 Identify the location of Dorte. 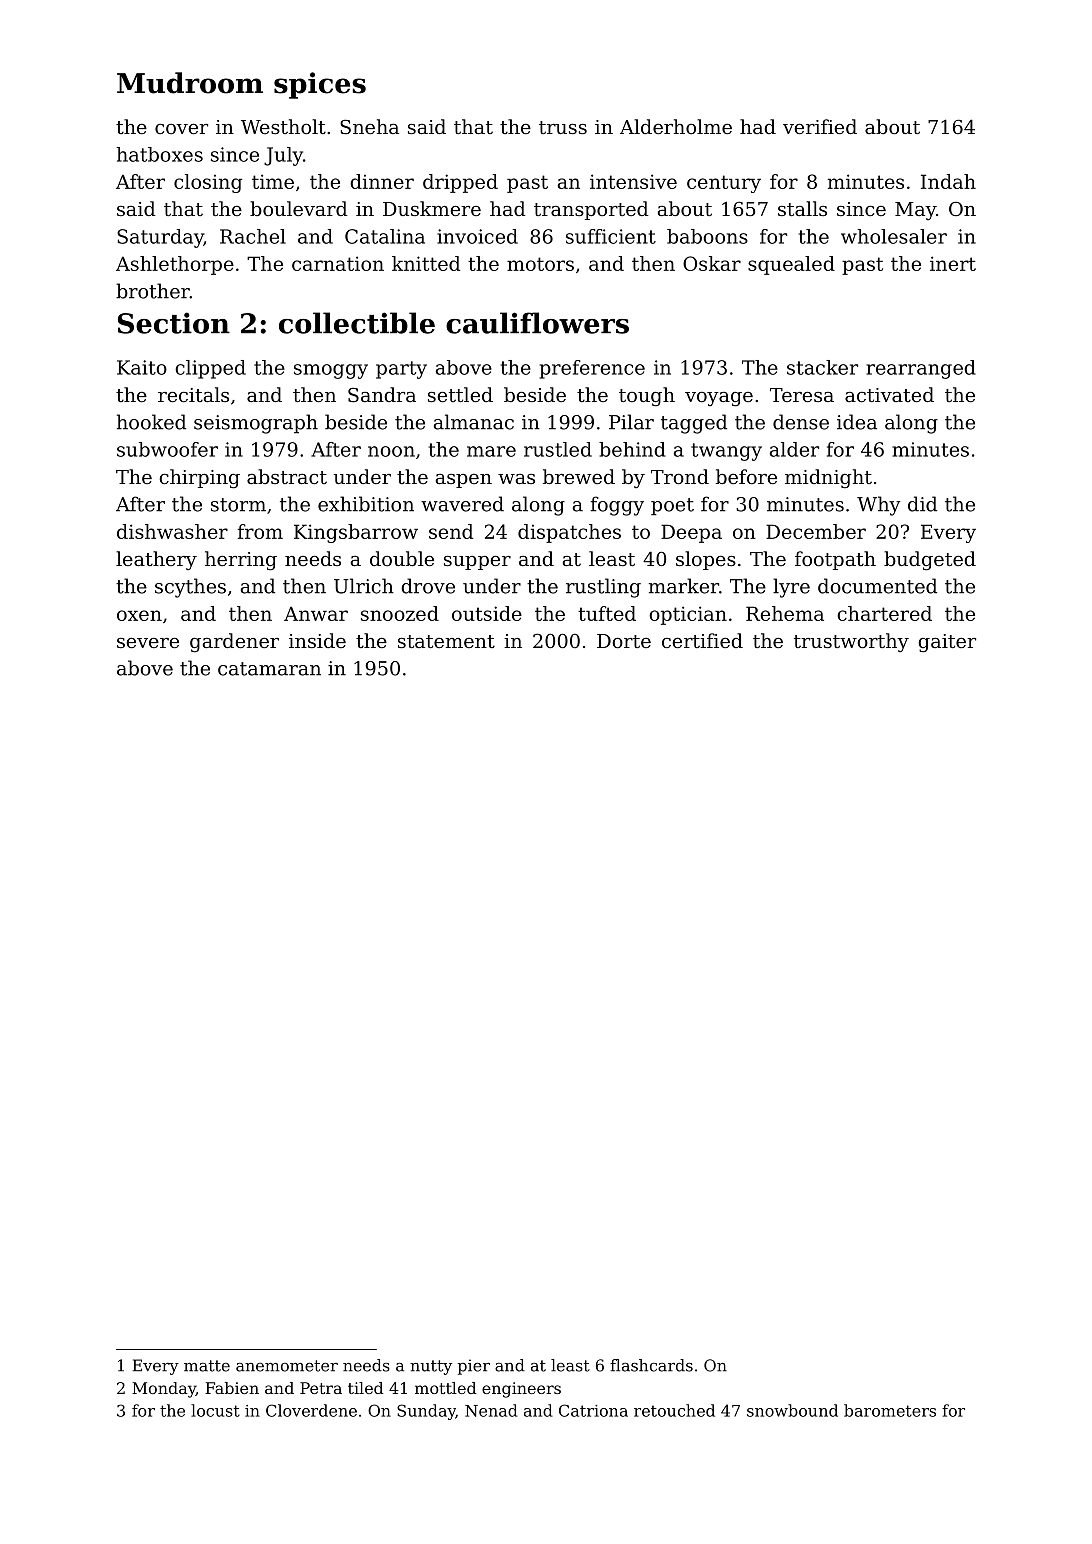
(624, 641).
